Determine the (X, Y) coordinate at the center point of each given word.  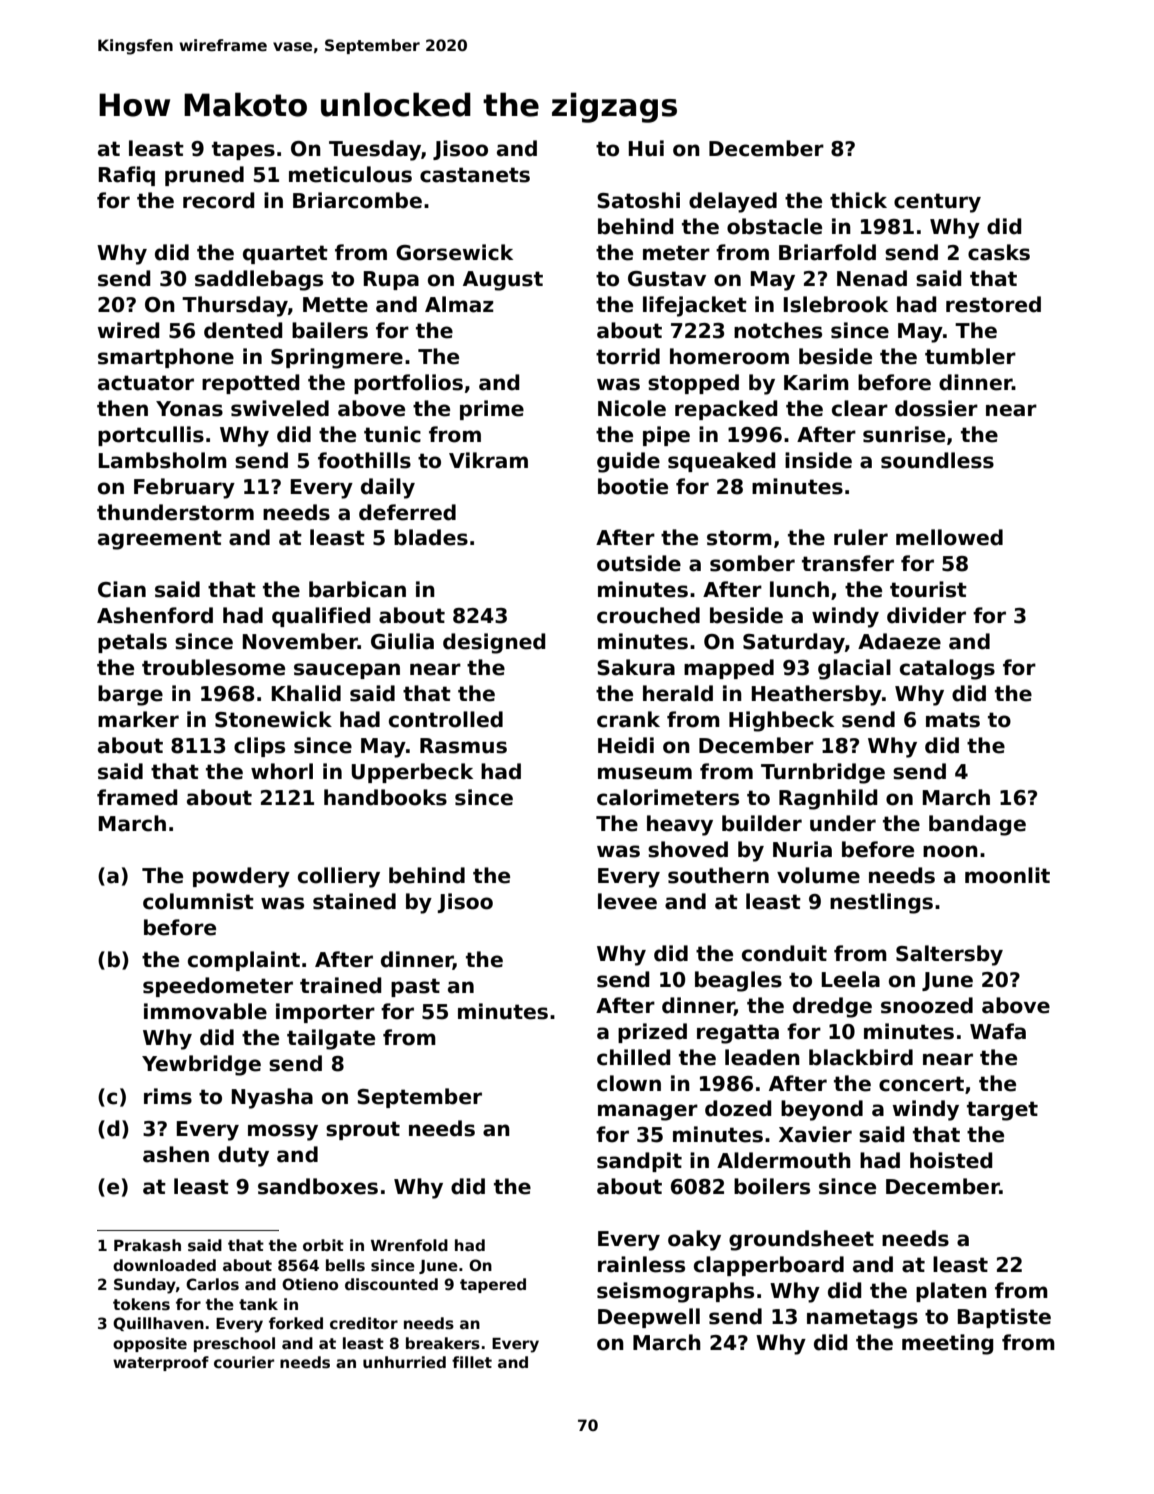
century (937, 203)
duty (243, 1156)
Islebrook (836, 304)
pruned (204, 176)
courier (244, 1362)
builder (762, 823)
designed (494, 643)
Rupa (391, 280)
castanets (475, 175)
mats (953, 720)
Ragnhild (828, 799)
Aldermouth (784, 1160)
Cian (122, 589)
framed (137, 797)
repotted (250, 384)
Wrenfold (409, 1245)
